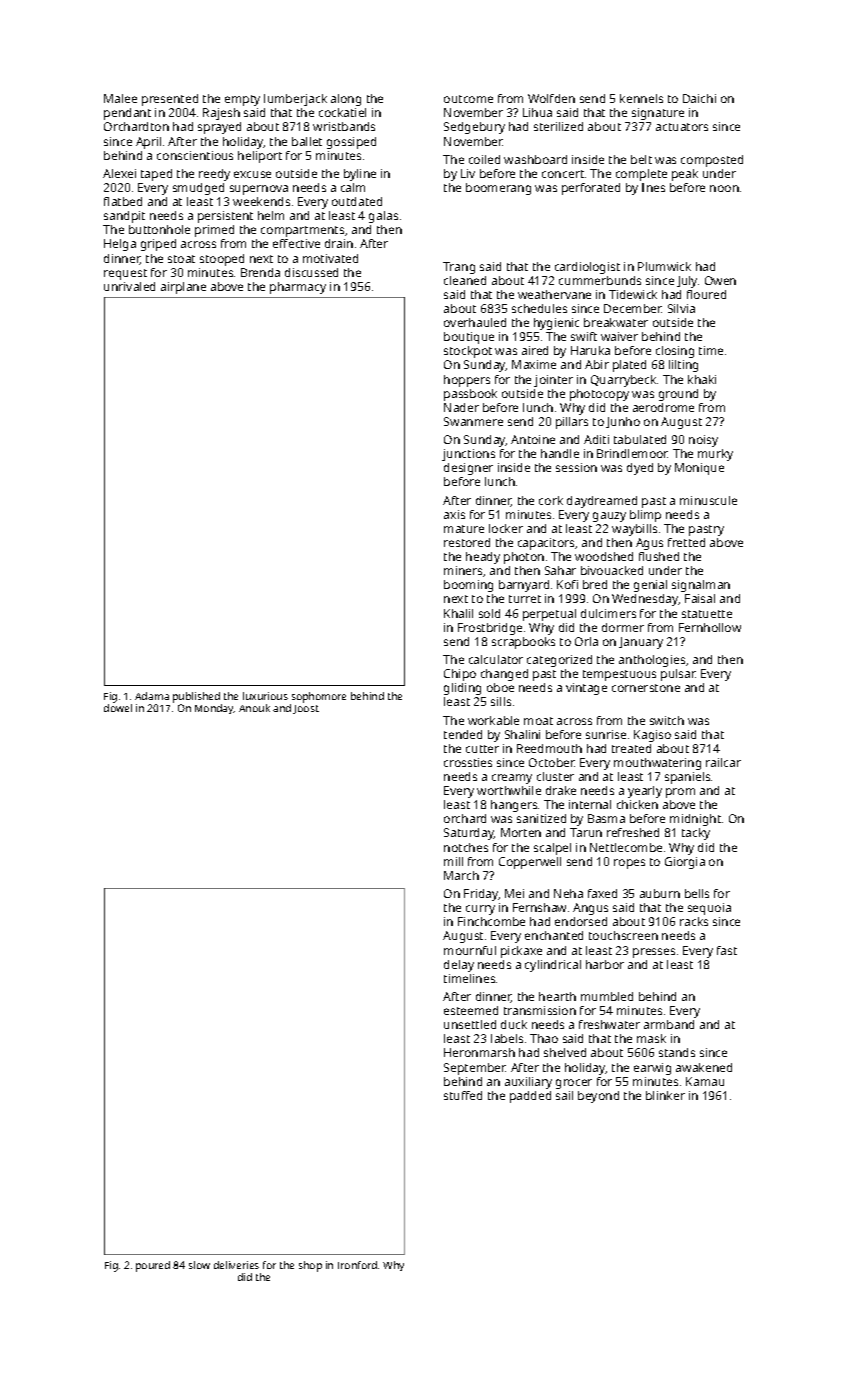  I want to click on enchanted, so click(554, 935).
